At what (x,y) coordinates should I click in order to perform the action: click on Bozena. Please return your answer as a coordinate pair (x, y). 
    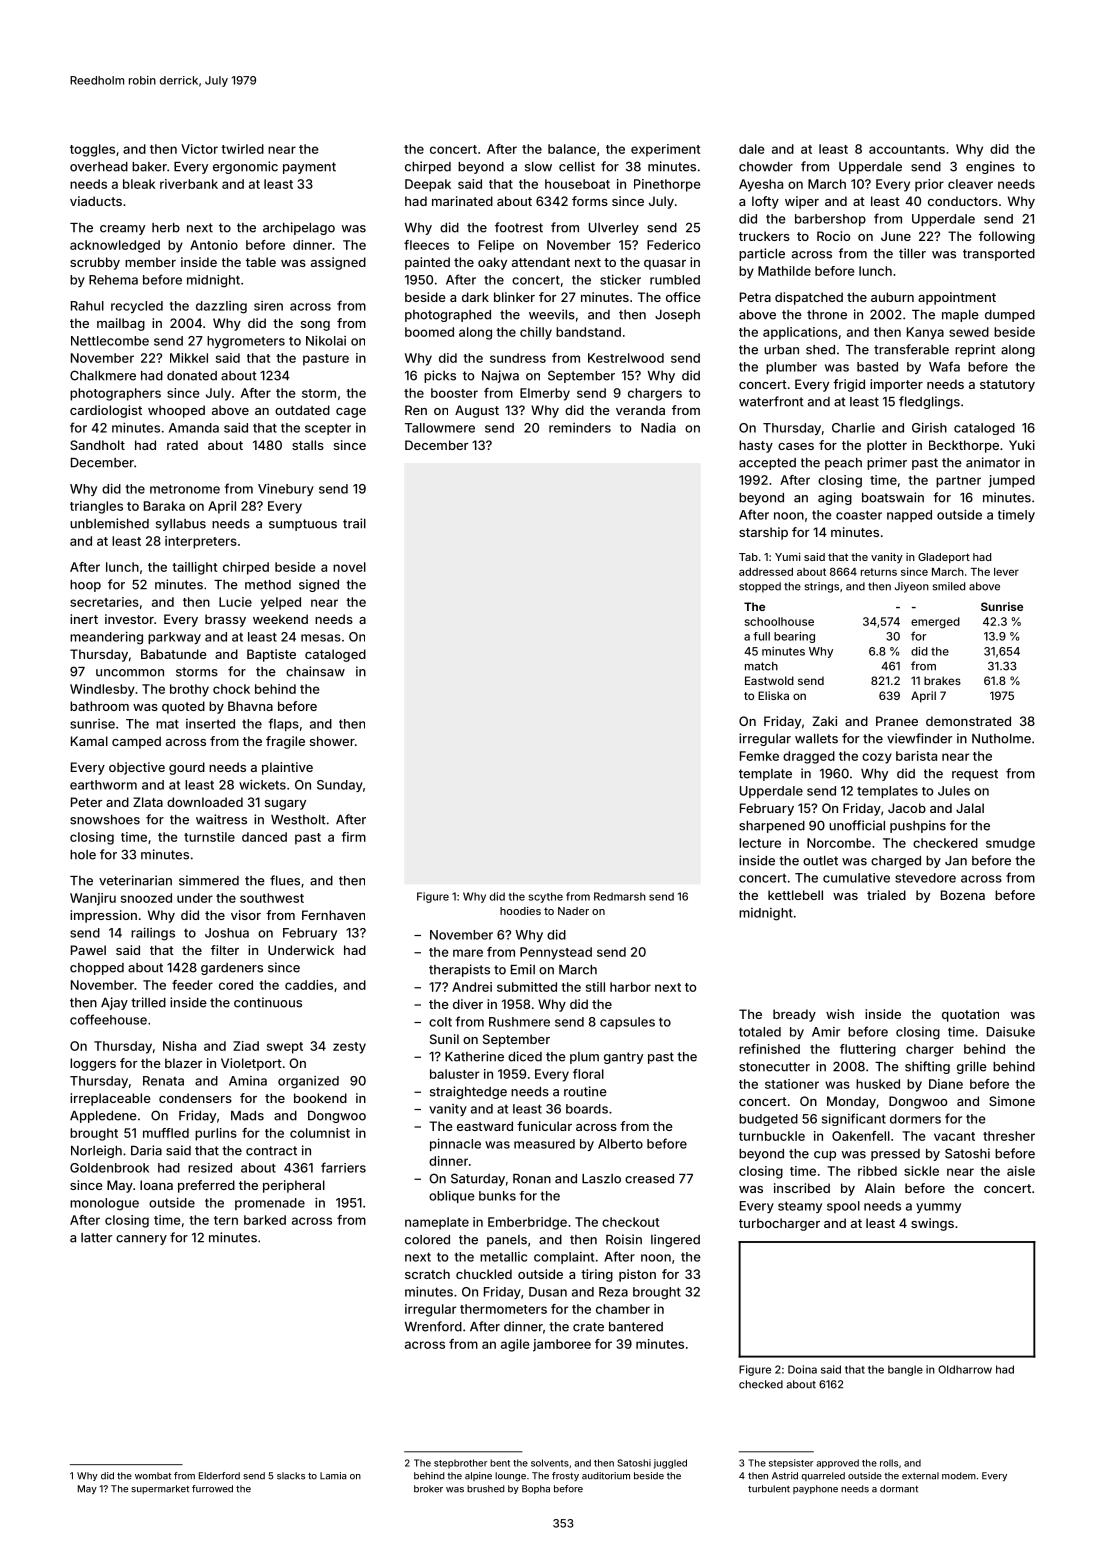
    Looking at the image, I should click on (963, 895).
